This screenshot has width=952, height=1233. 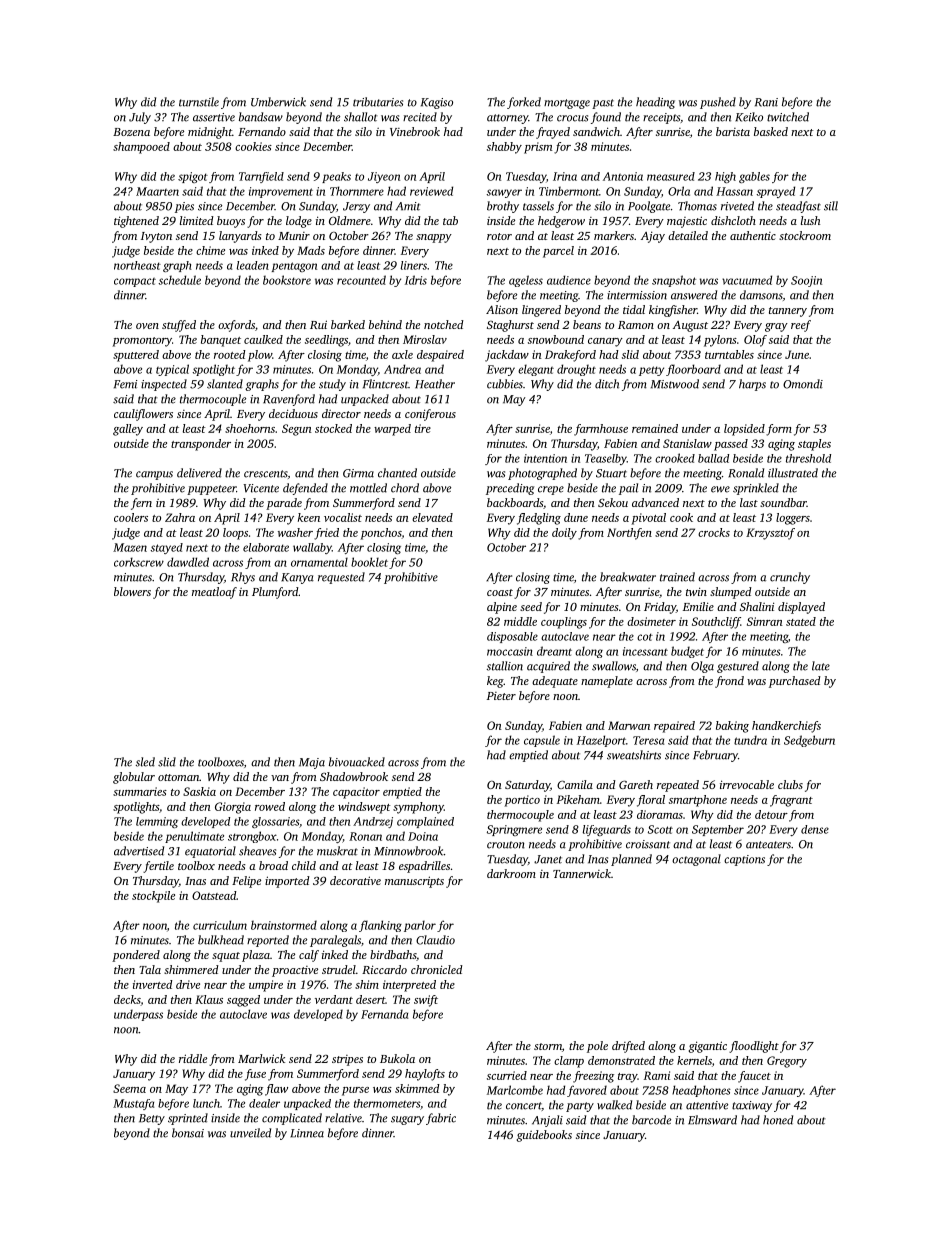 I want to click on Plumford, so click(x=275, y=593).
